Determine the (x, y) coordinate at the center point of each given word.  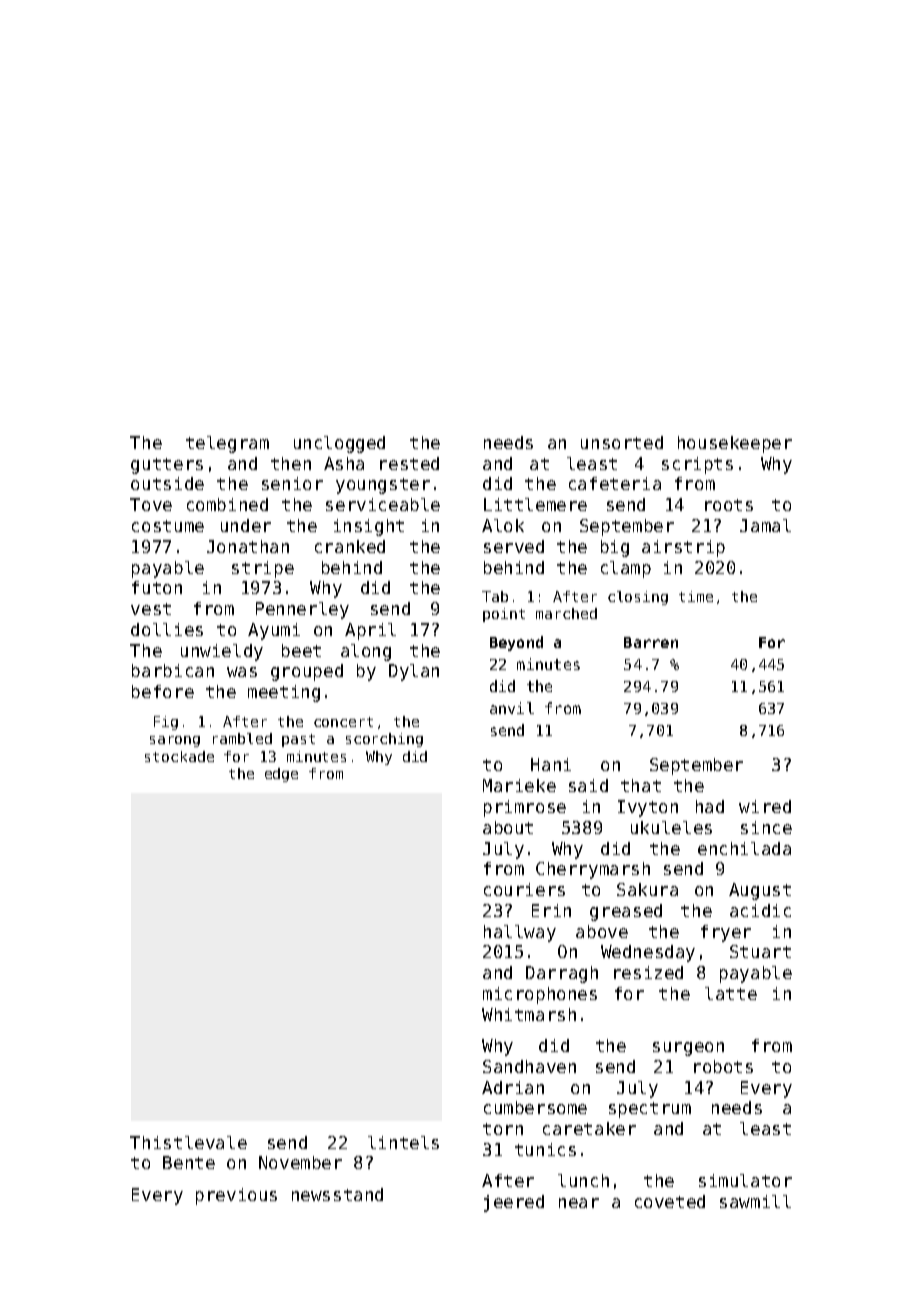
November (300, 1162)
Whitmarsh (529, 1014)
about (508, 827)
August (760, 891)
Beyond (516, 643)
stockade (179, 756)
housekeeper (735, 444)
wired (765, 806)
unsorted (622, 442)
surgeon (688, 1049)
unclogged (339, 444)
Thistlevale (188, 1142)
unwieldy (222, 652)
